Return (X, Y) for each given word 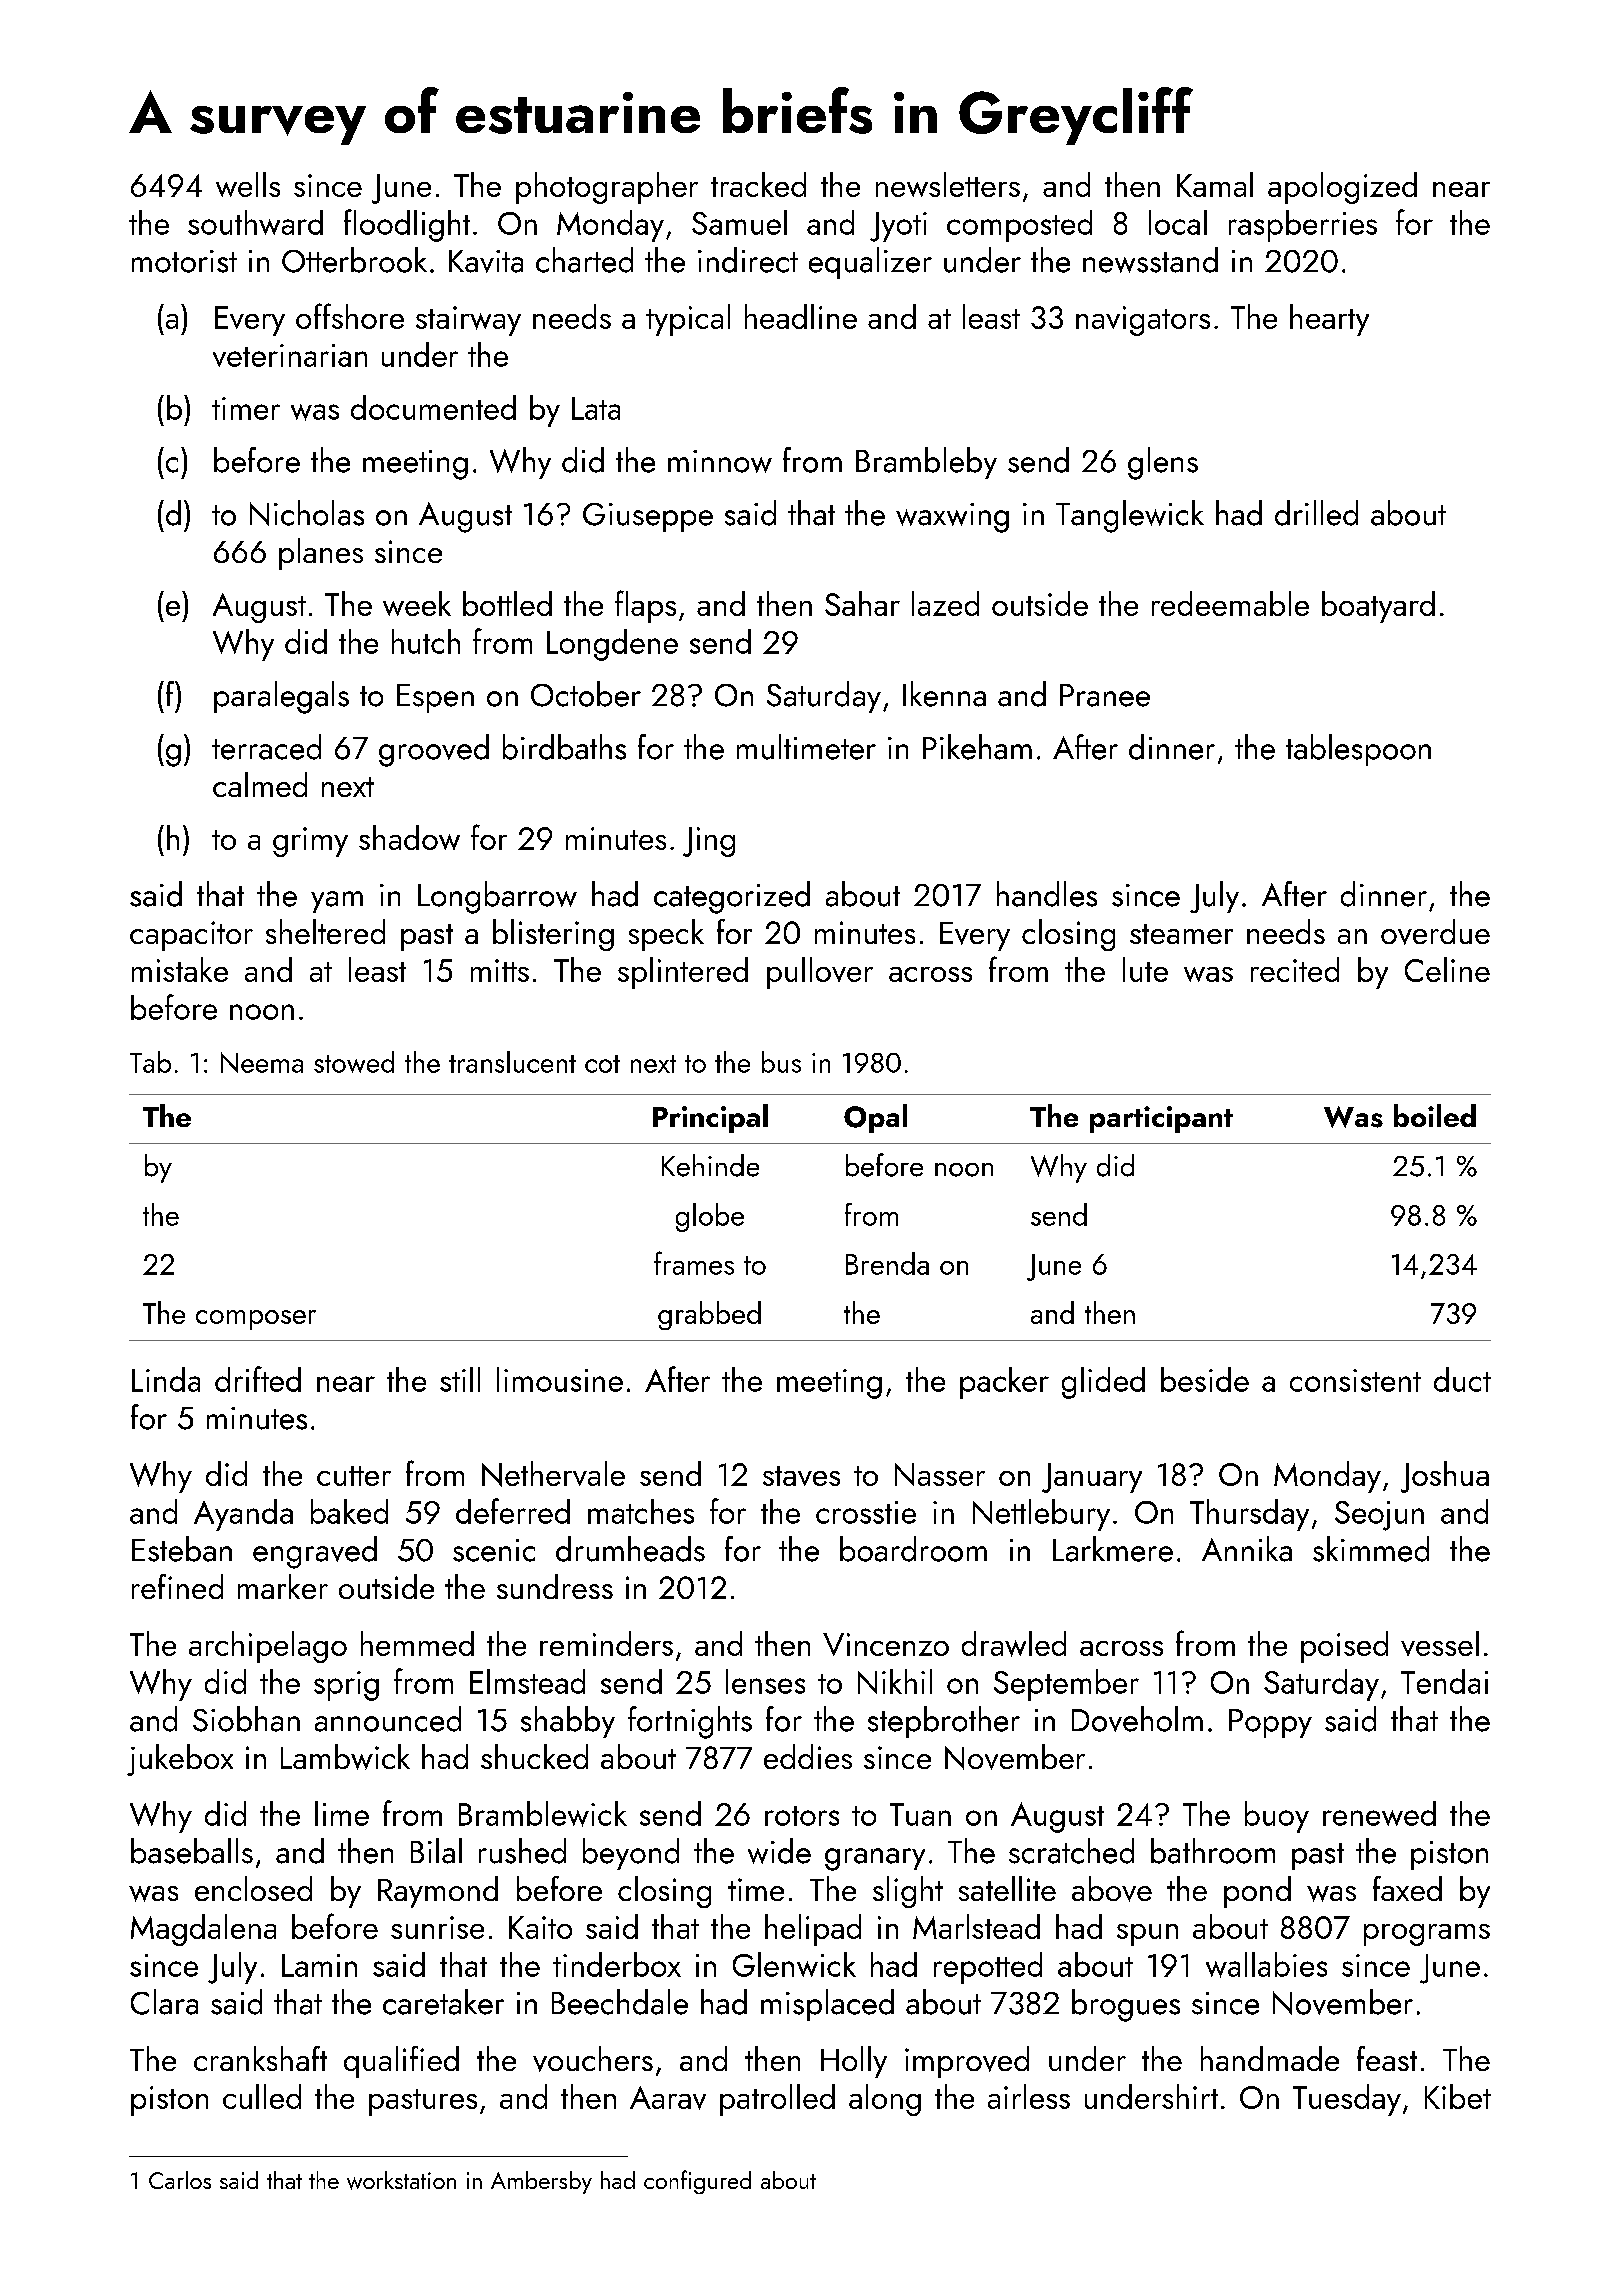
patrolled (777, 2100)
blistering (553, 935)
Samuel (739, 222)
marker (283, 1586)
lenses (765, 1681)
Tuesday (1347, 2100)
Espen (435, 698)
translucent (512, 1062)
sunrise (437, 1927)
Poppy (1270, 1723)
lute (1145, 969)
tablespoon (1358, 750)
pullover (820, 973)
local (1178, 222)
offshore (350, 316)
